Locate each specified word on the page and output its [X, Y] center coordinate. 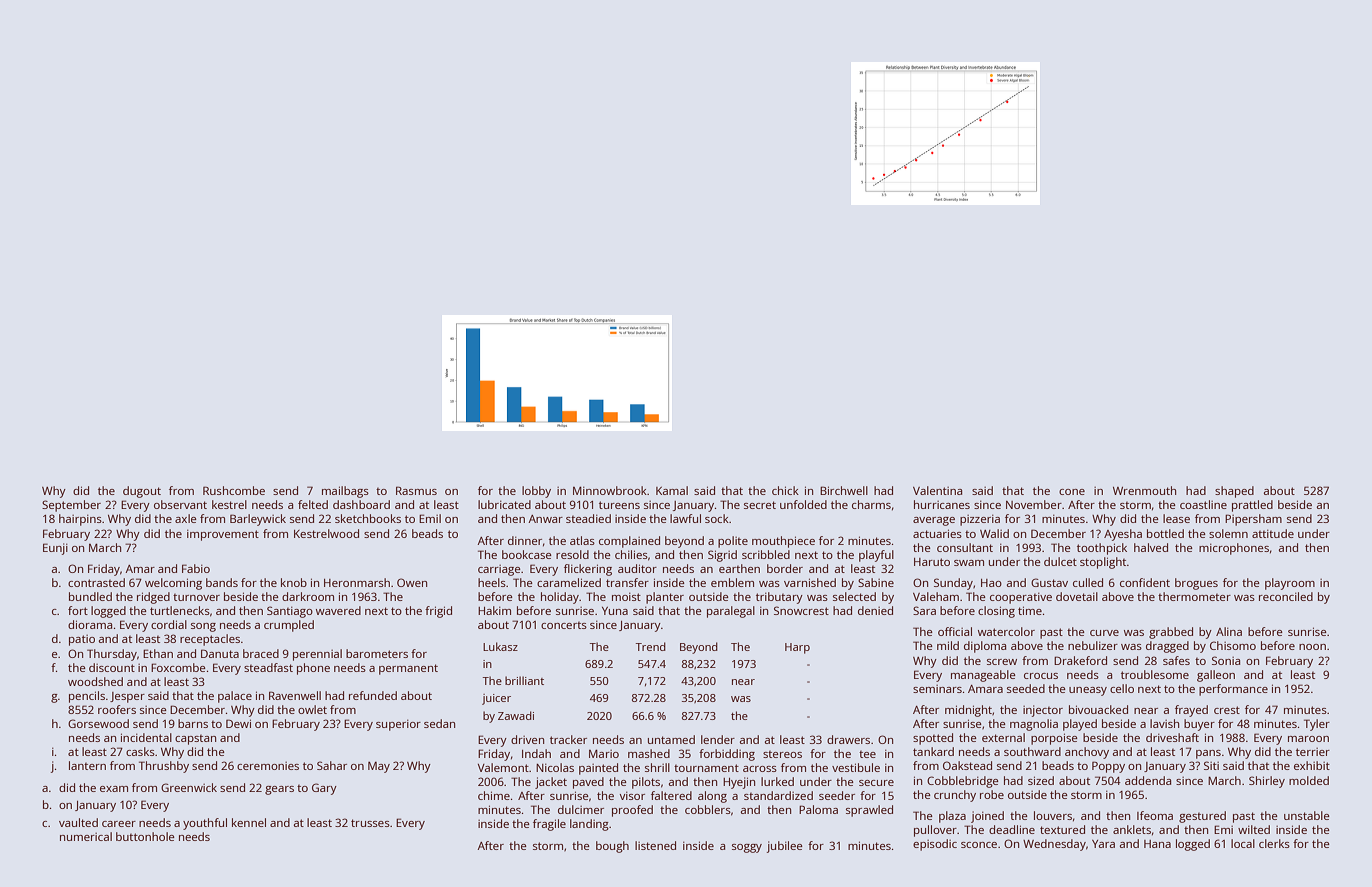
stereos [782, 754]
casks [140, 751]
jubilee [785, 847]
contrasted [96, 582]
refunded [373, 695]
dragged [1167, 647]
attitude [1273, 533]
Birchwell [844, 490]
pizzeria [980, 520]
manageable [983, 676]
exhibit [1312, 765]
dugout [142, 492]
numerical [86, 836]
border [785, 568]
